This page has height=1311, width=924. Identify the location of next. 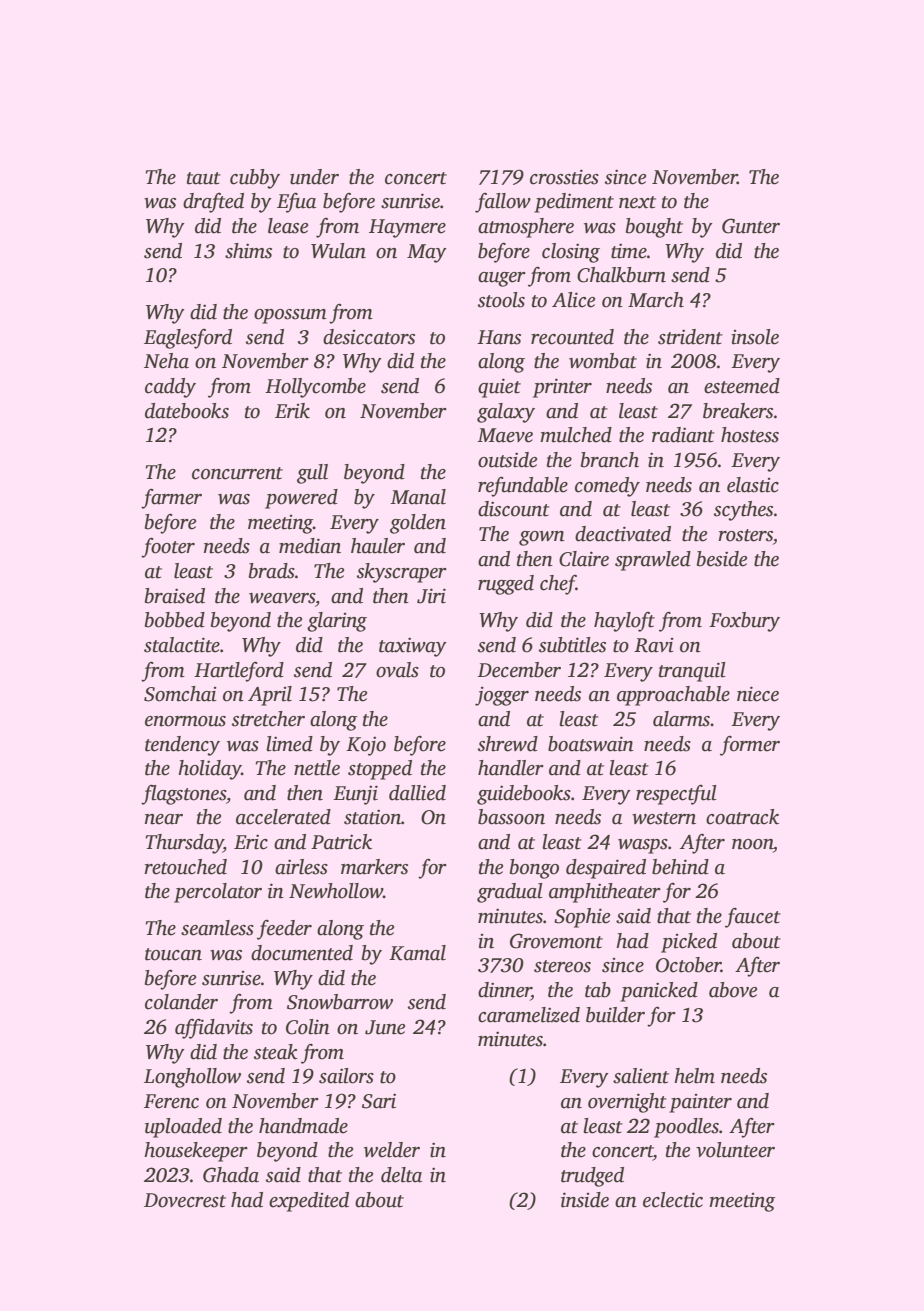
(637, 202).
